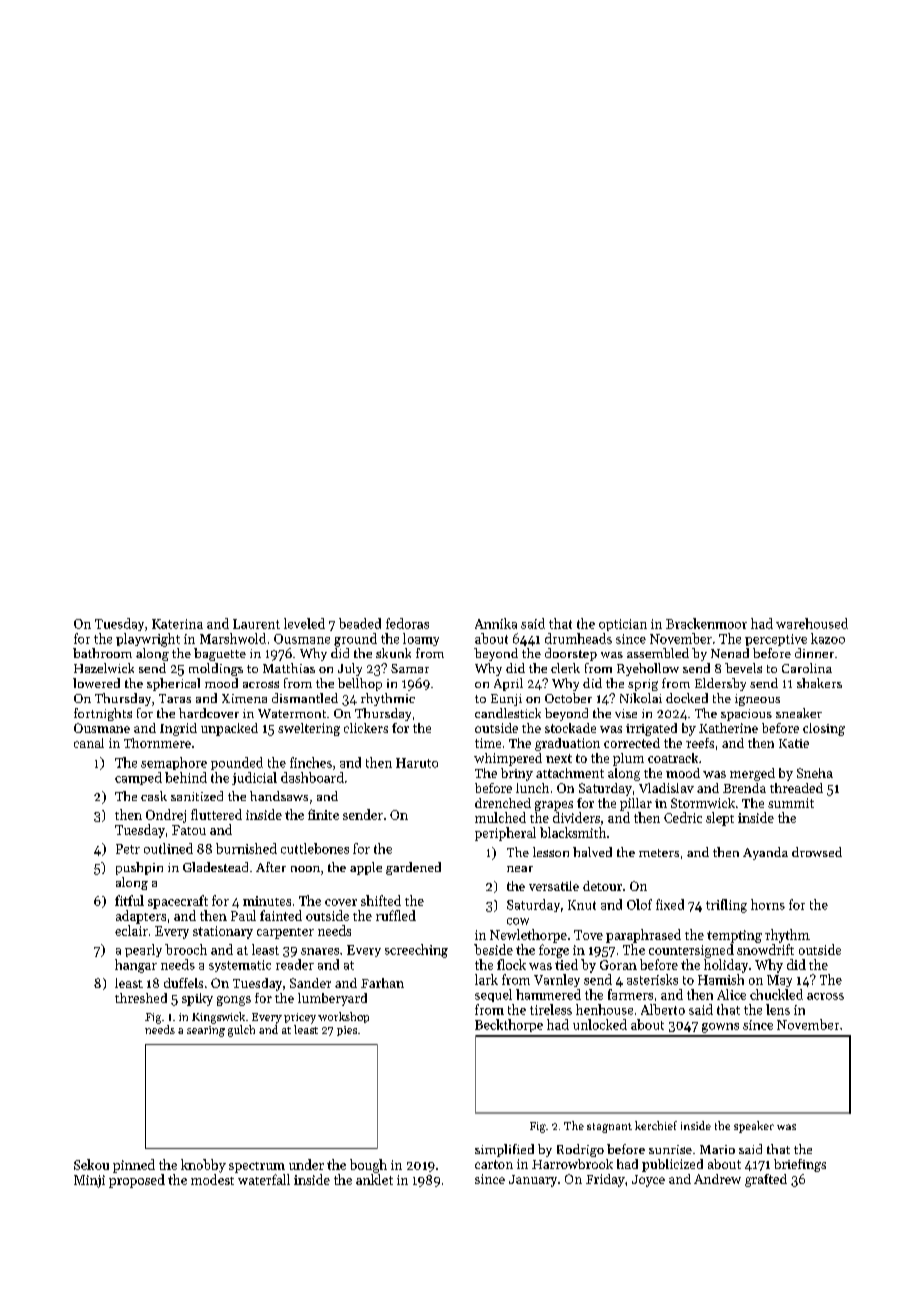 The height and width of the page is (1308, 924). What do you see at coordinates (765, 853) in the page?
I see `Ayanda` at bounding box center [765, 853].
